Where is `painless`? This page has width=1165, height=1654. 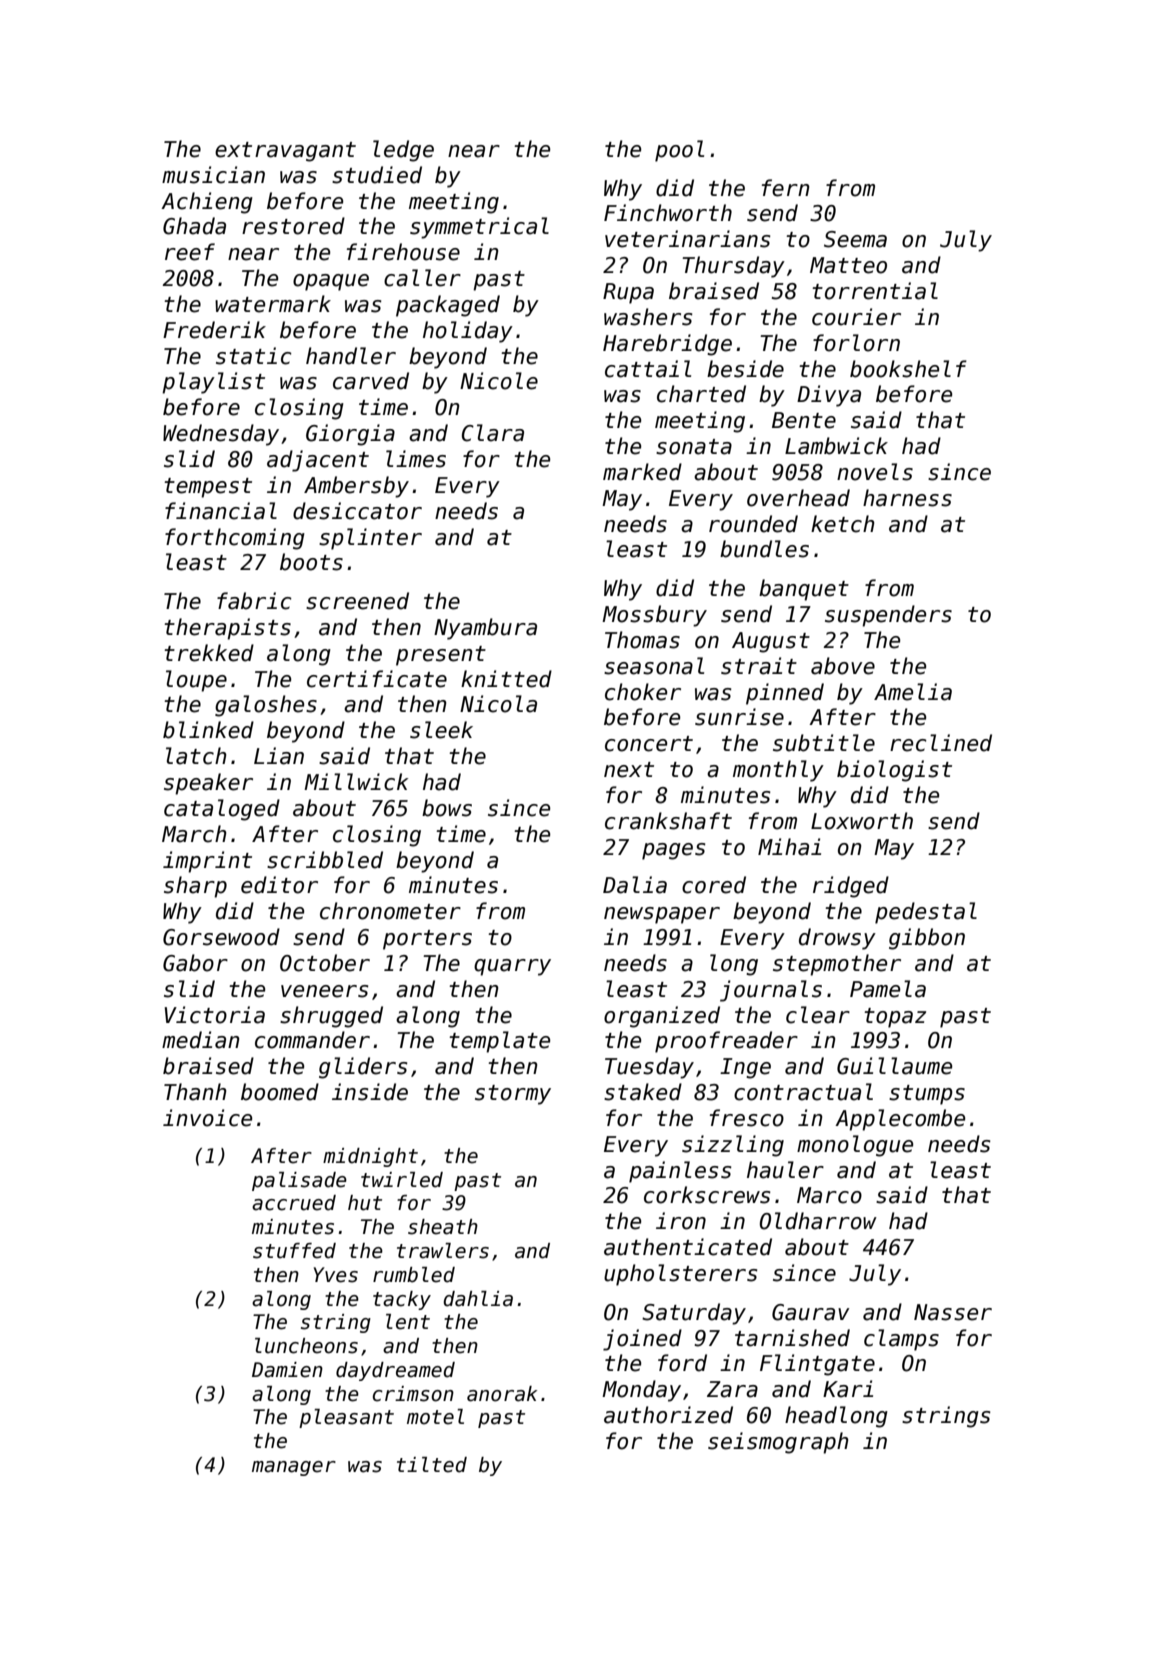
painless is located at coordinates (680, 1172).
